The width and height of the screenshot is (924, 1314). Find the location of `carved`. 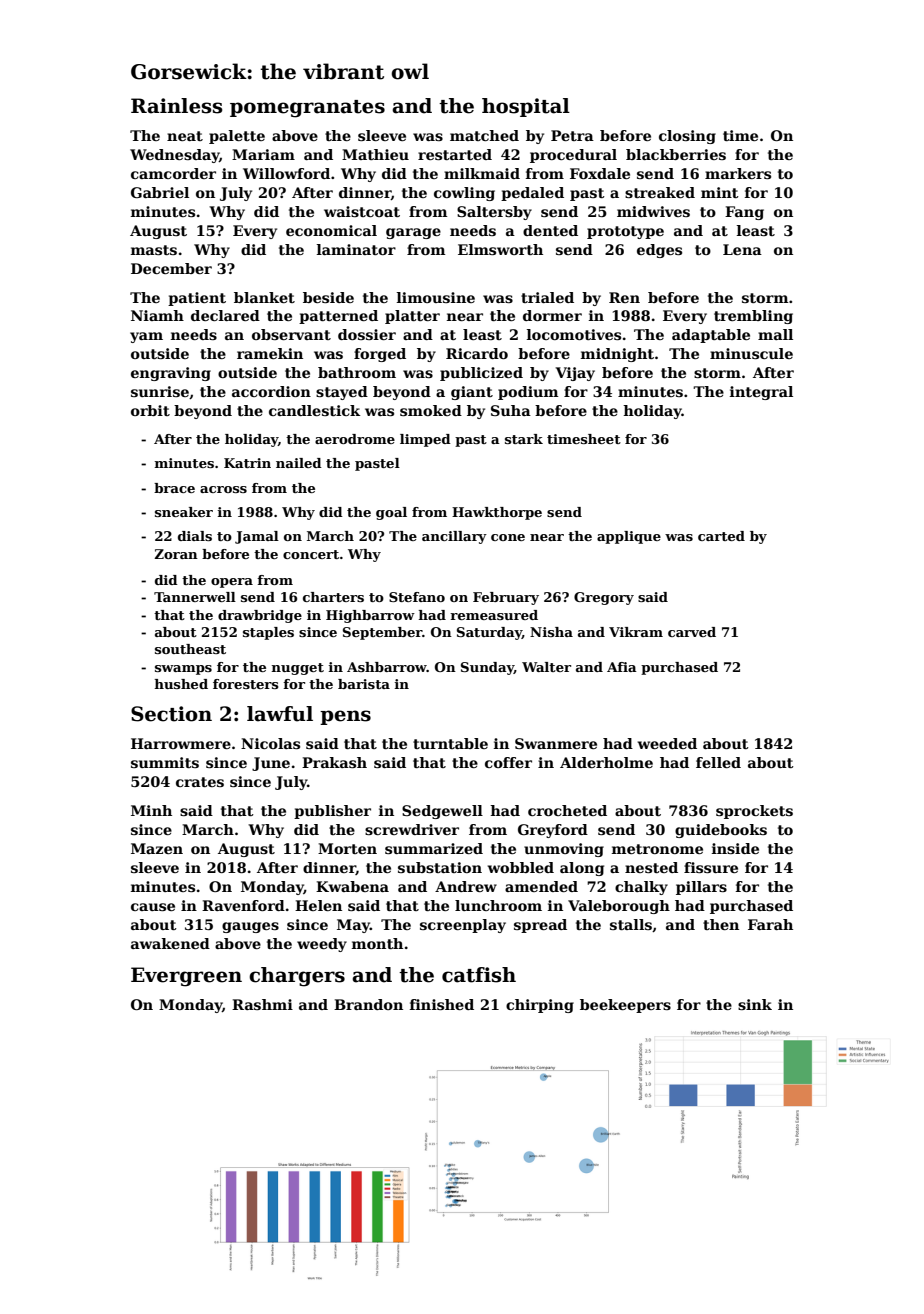

carved is located at coordinates (692, 632).
